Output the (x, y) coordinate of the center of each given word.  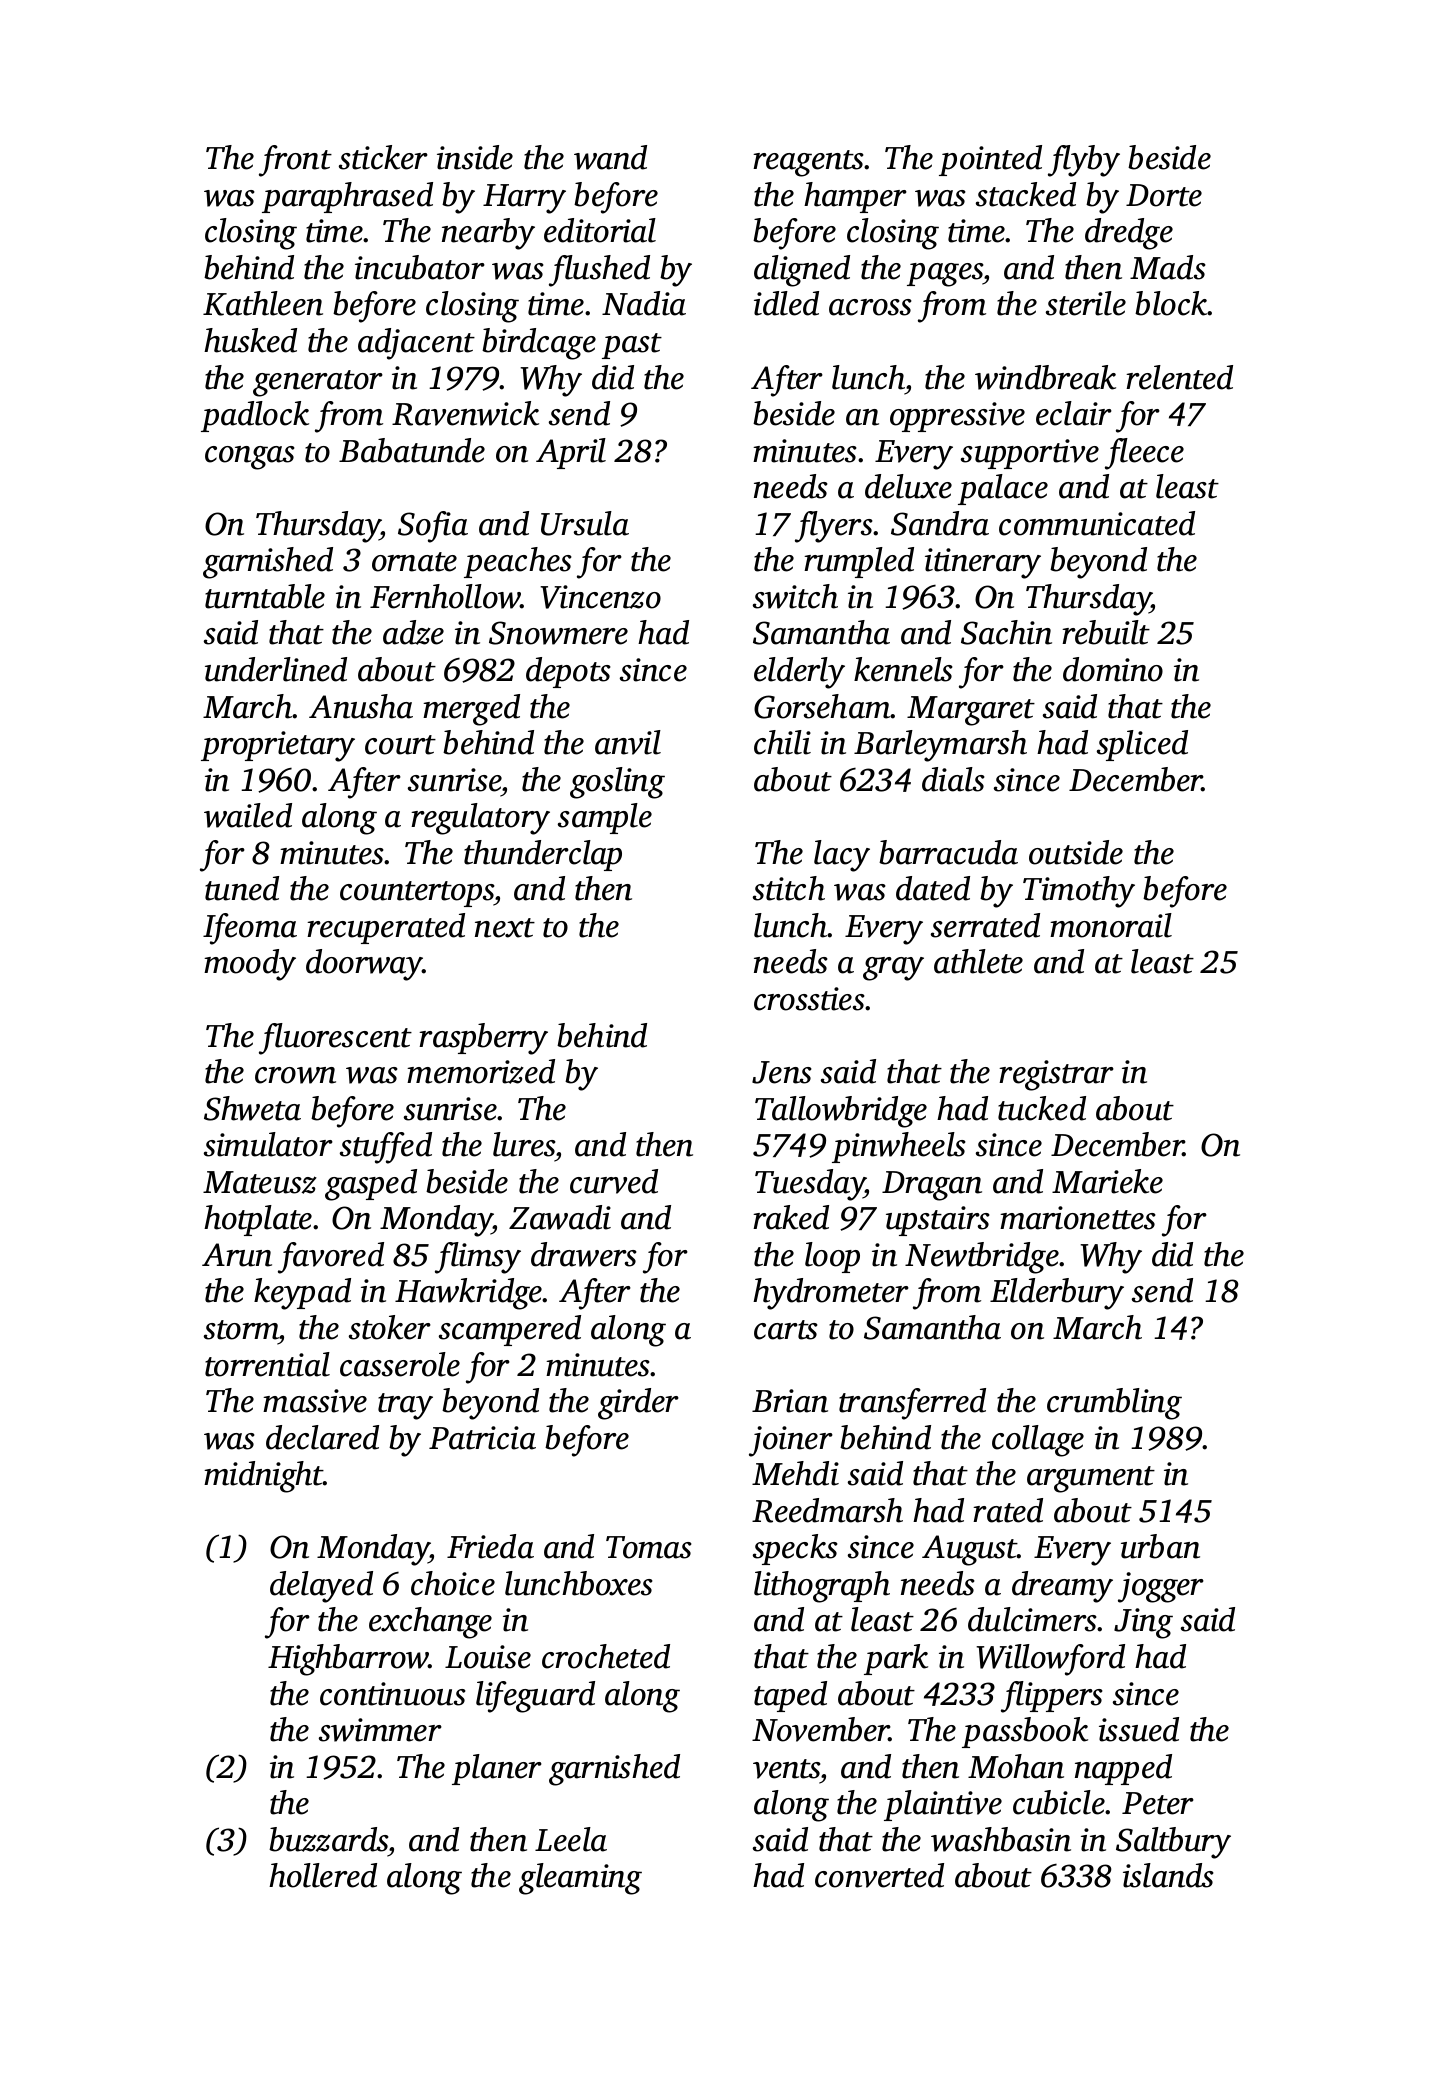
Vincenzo (600, 597)
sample (605, 818)
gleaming (580, 1879)
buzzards (328, 1839)
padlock (255, 416)
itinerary (983, 563)
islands (1168, 1875)
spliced (1142, 745)
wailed (248, 815)
